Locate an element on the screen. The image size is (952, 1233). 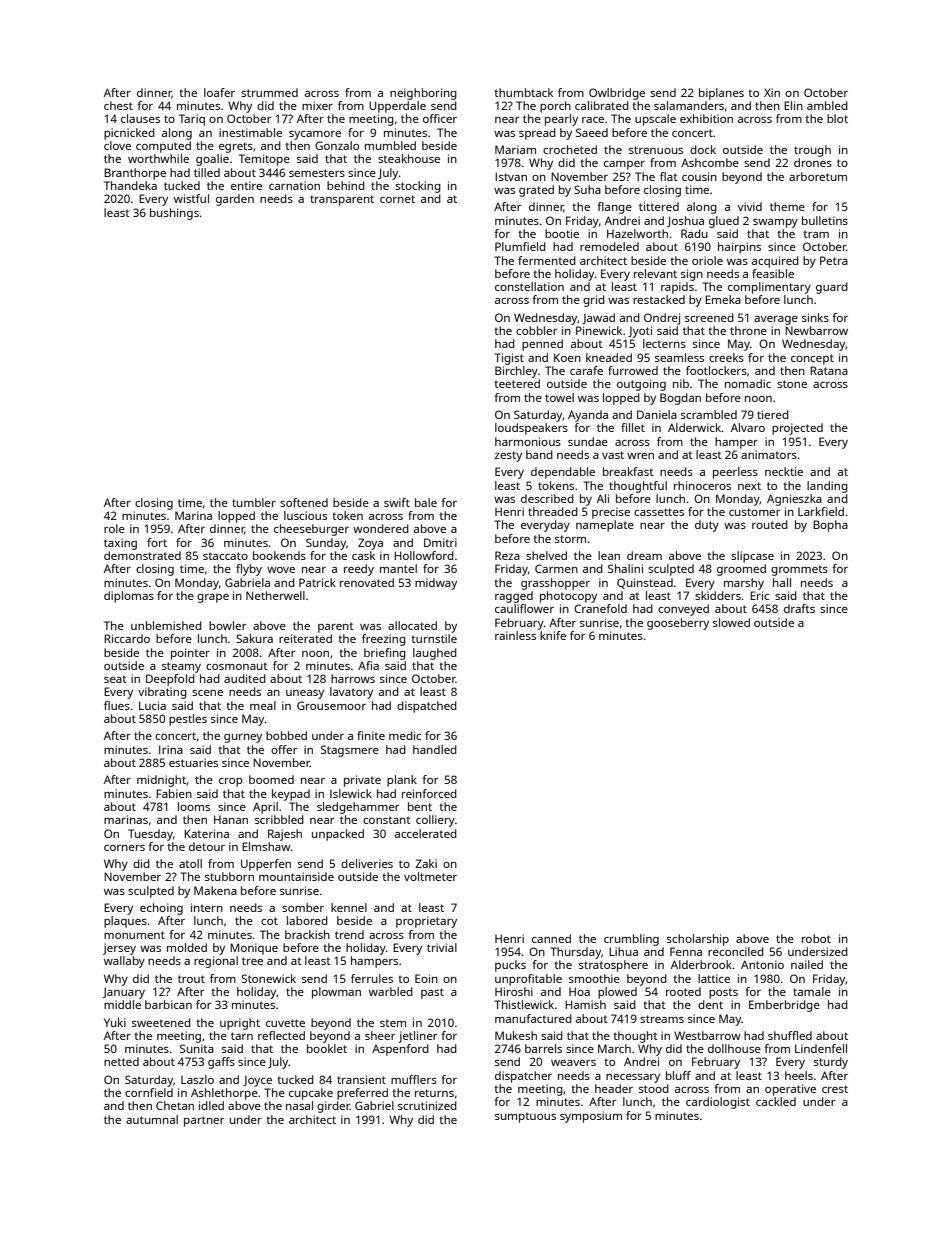
towel is located at coordinates (559, 397).
